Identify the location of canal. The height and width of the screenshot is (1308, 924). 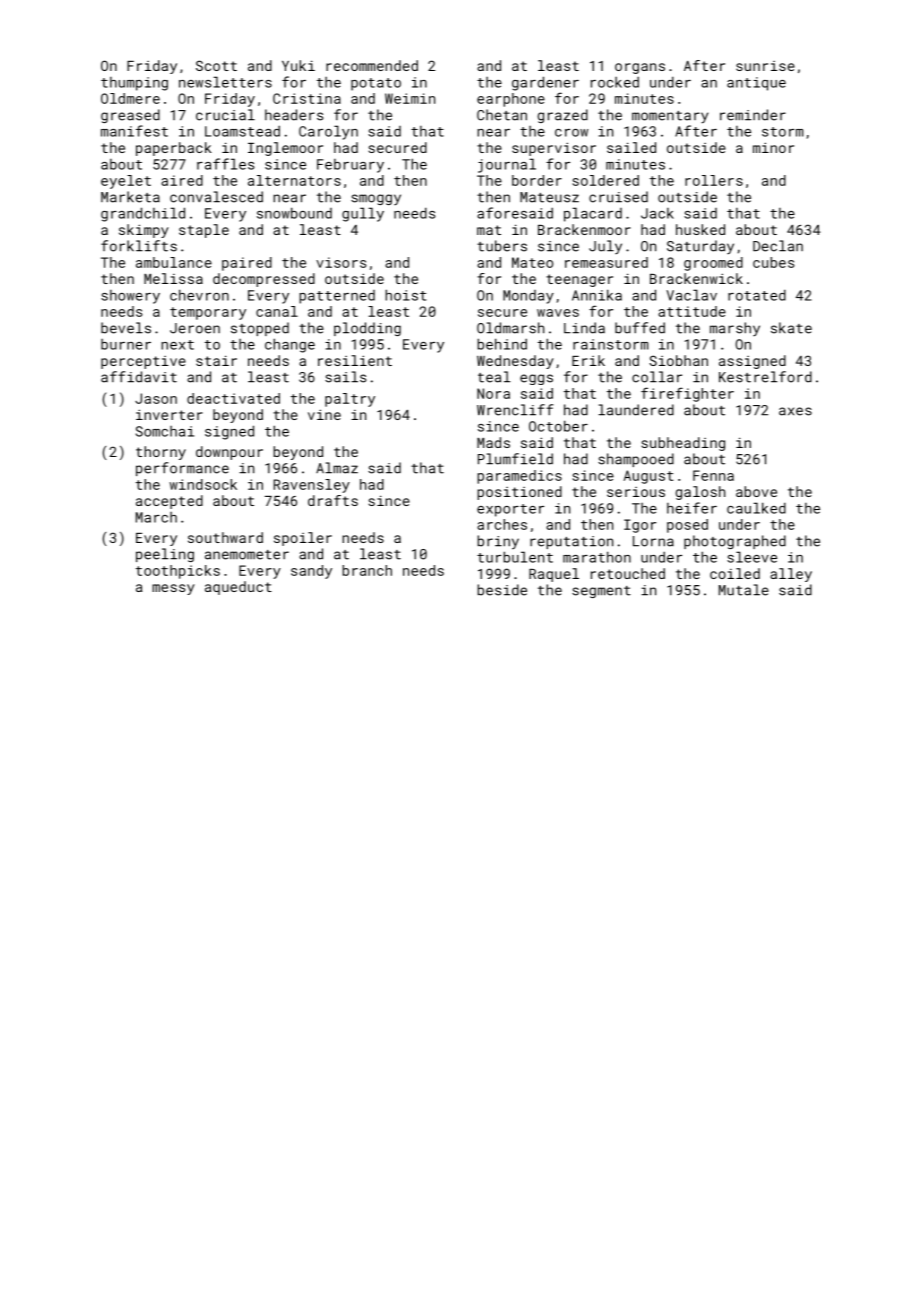
(277, 311).
